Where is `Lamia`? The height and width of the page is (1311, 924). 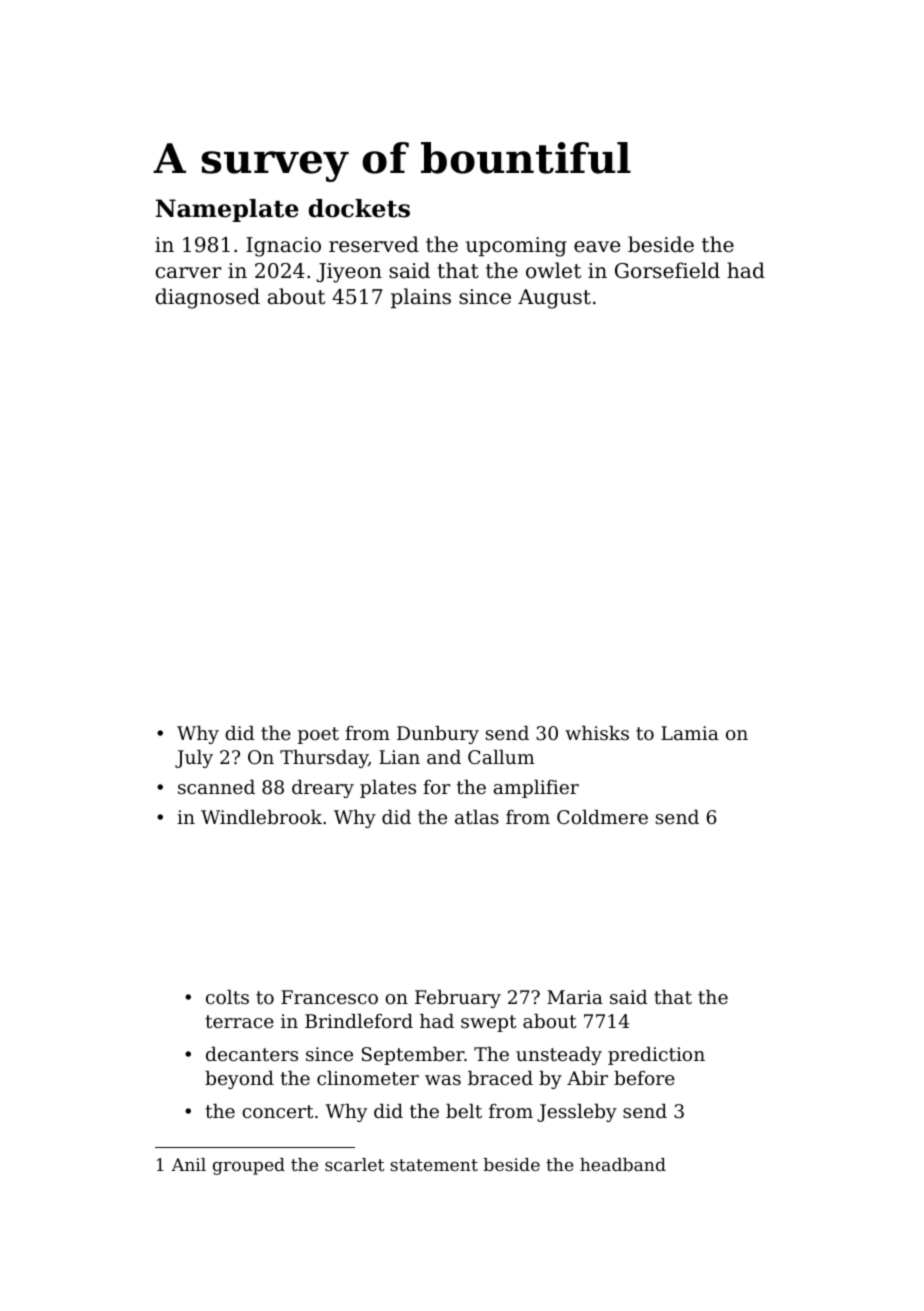 Lamia is located at coordinates (690, 733).
